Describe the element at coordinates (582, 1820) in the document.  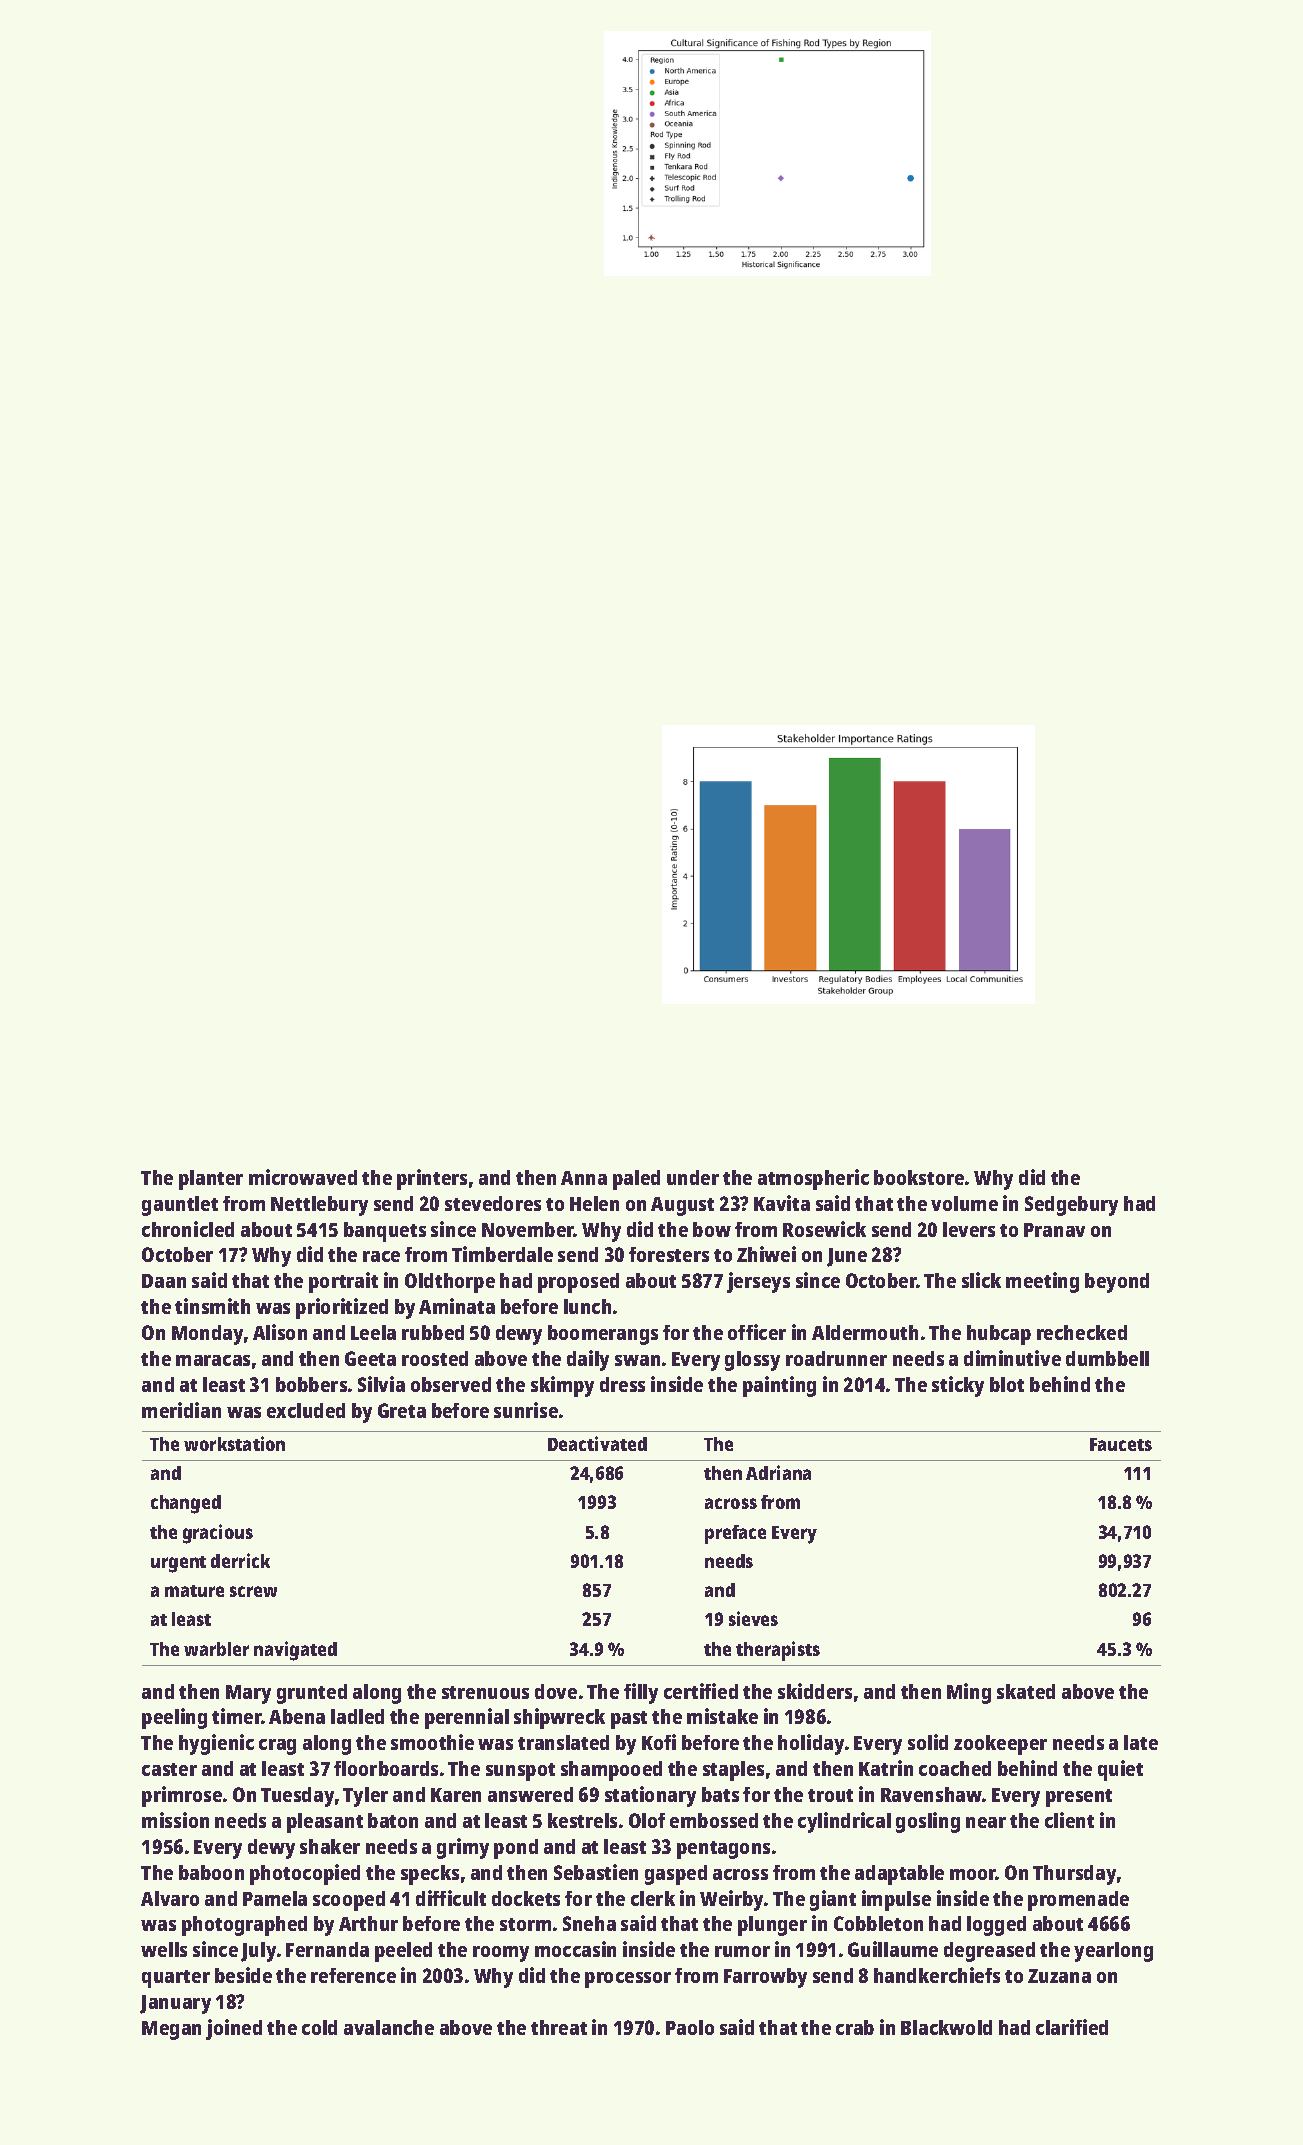
I see `kestrels` at that location.
